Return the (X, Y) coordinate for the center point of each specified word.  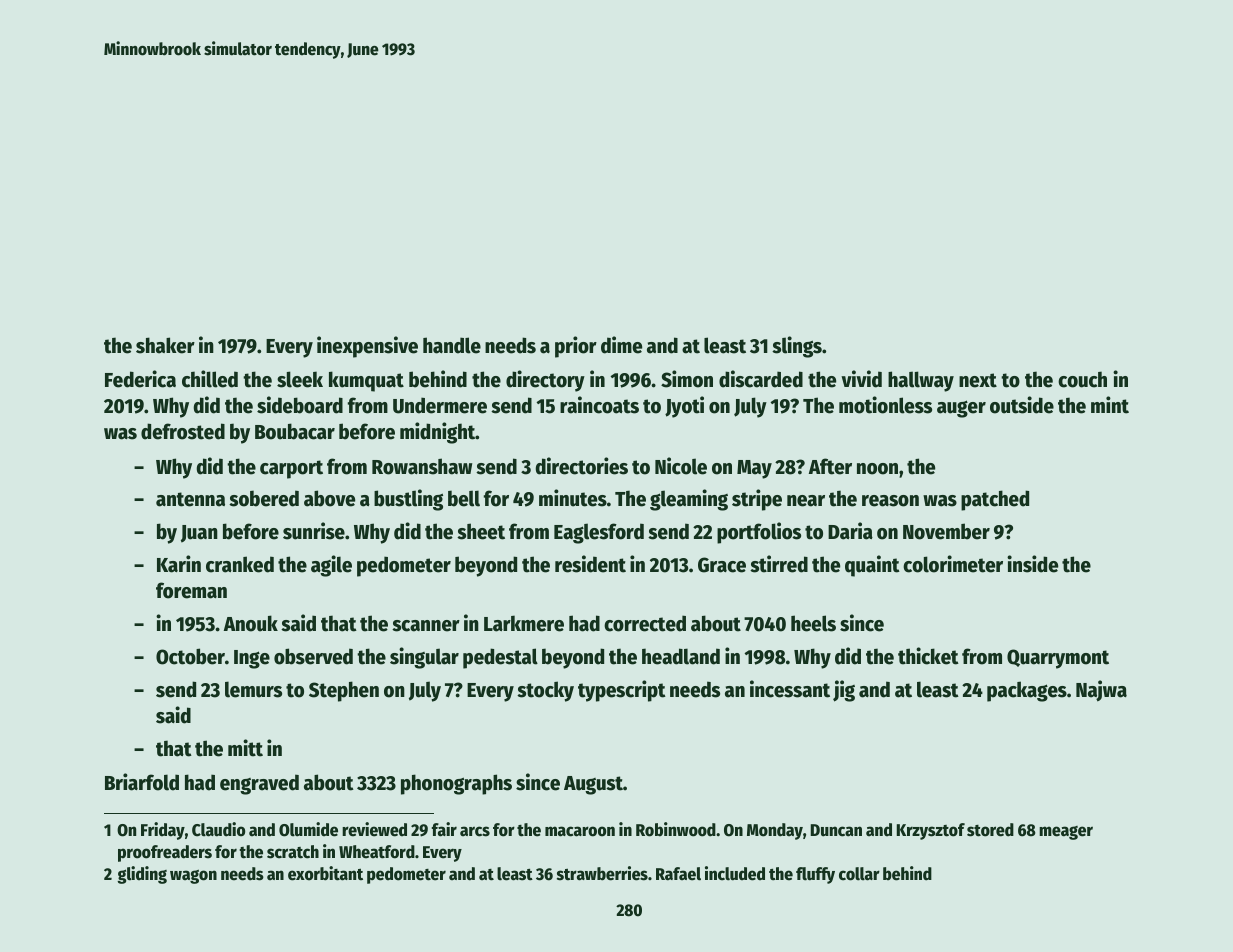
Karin (179, 564)
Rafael (678, 874)
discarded (761, 379)
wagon (193, 877)
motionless (885, 405)
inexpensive (367, 347)
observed (313, 656)
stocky (545, 691)
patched (995, 500)
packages (1027, 691)
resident (590, 564)
